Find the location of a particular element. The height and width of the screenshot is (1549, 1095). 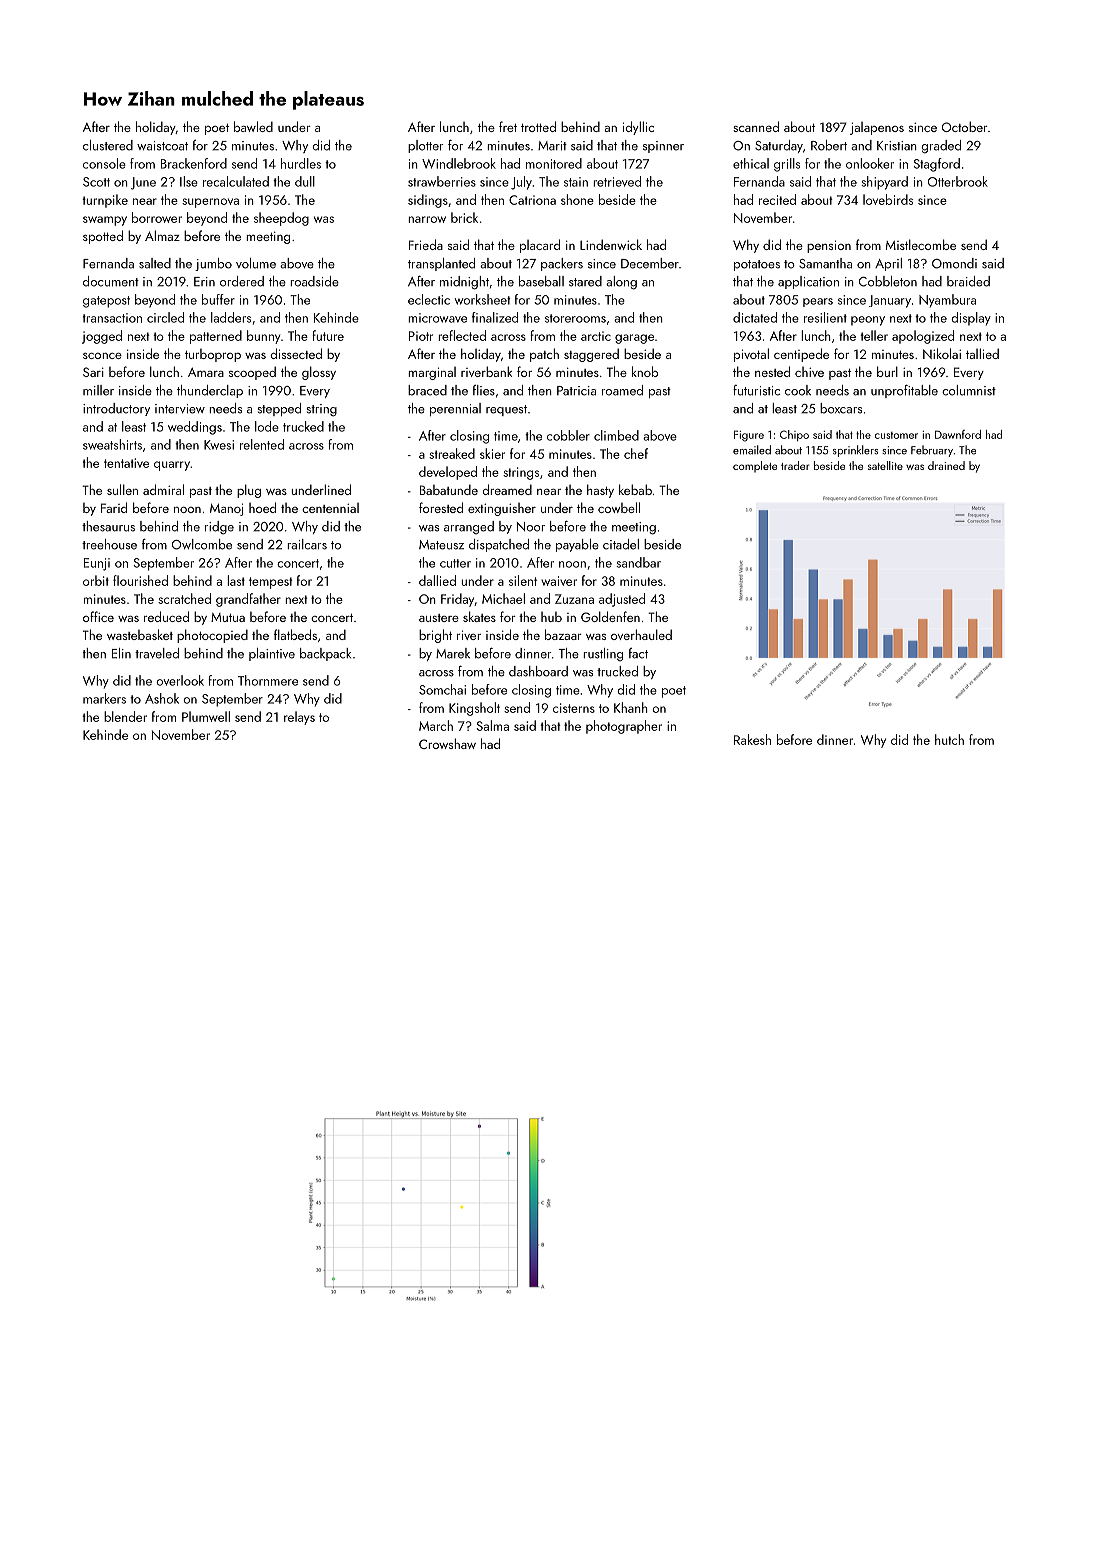

grills is located at coordinates (787, 165).
